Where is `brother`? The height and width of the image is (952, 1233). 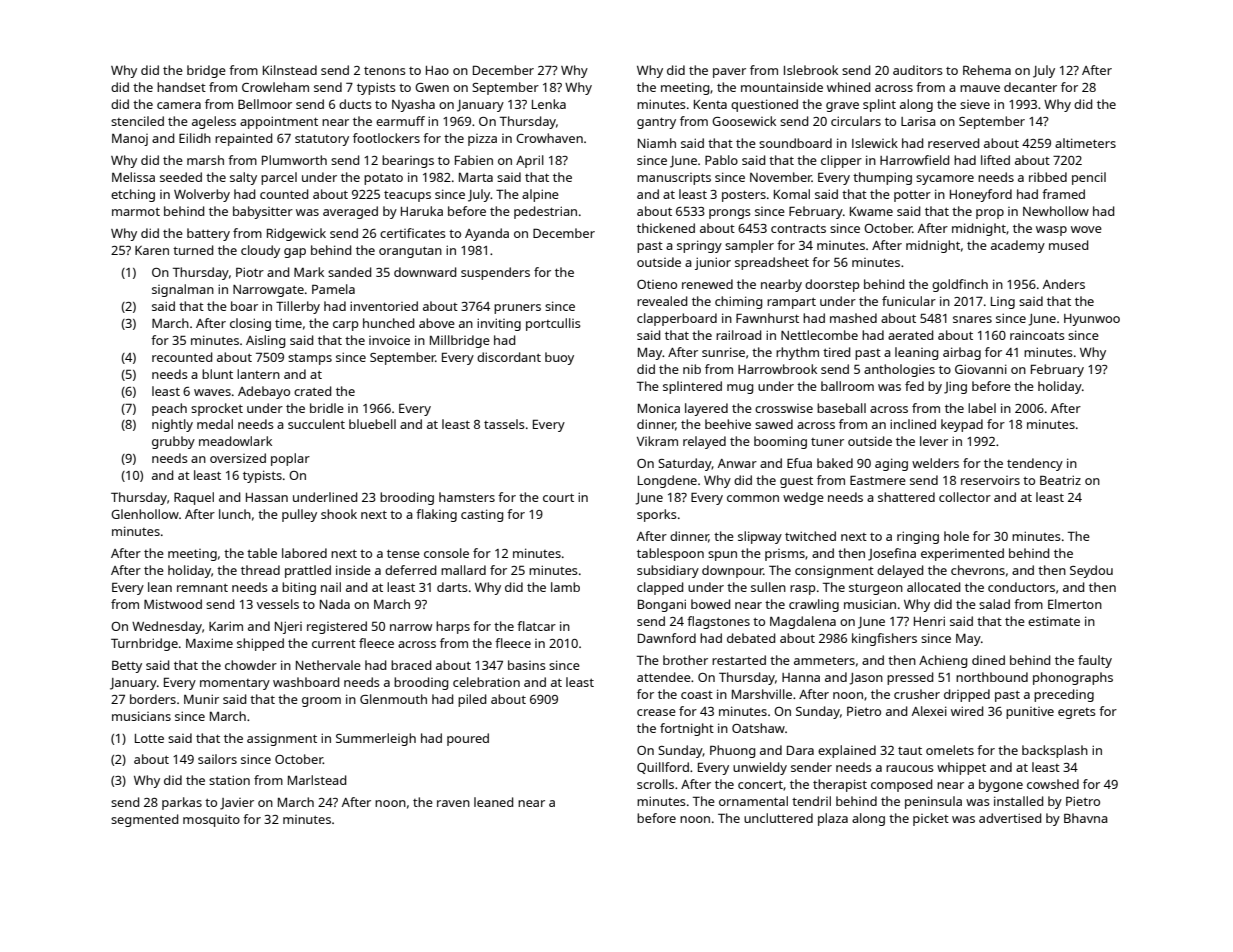
brother is located at coordinates (685, 660).
